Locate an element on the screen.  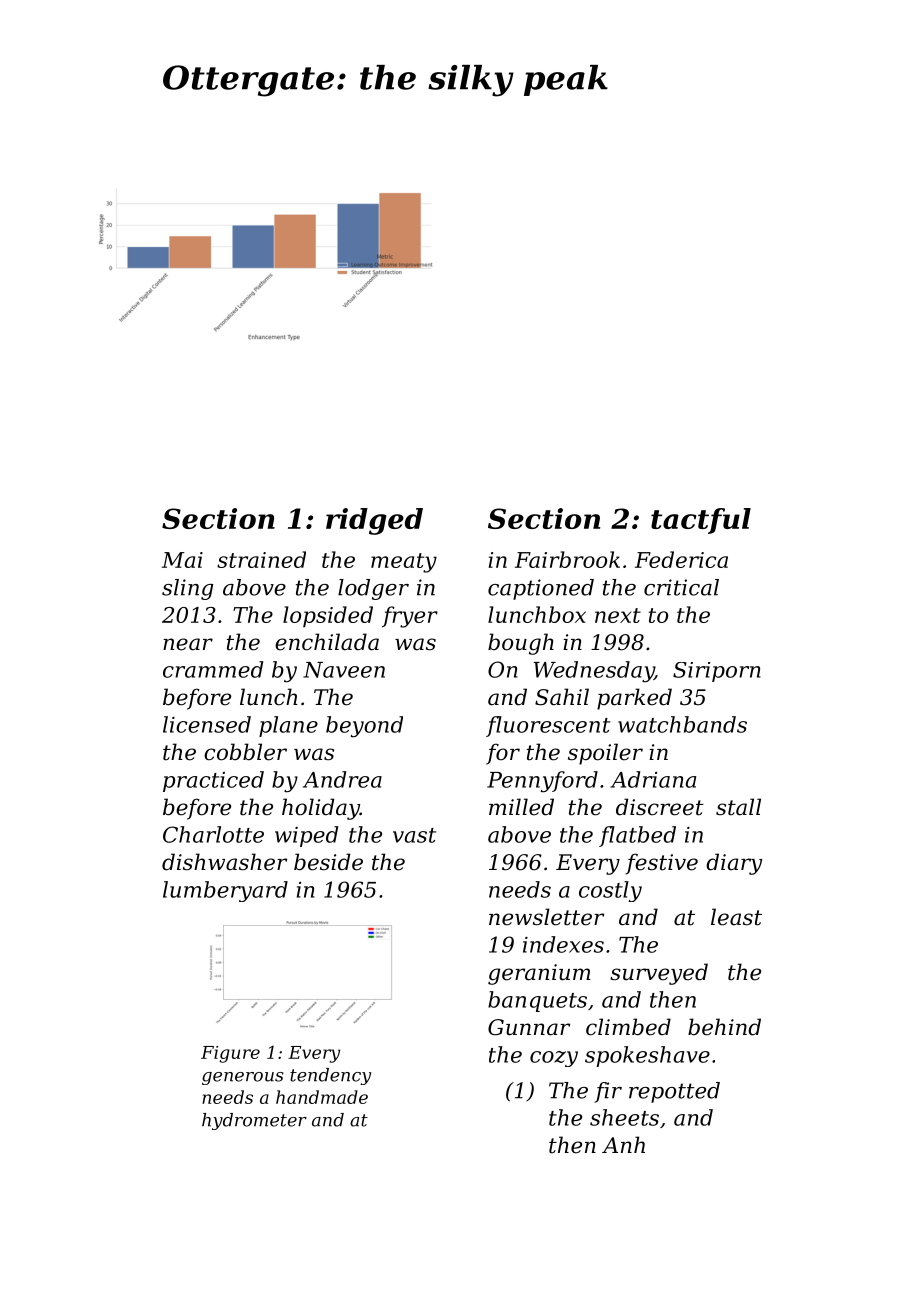
meaty is located at coordinates (404, 563).
